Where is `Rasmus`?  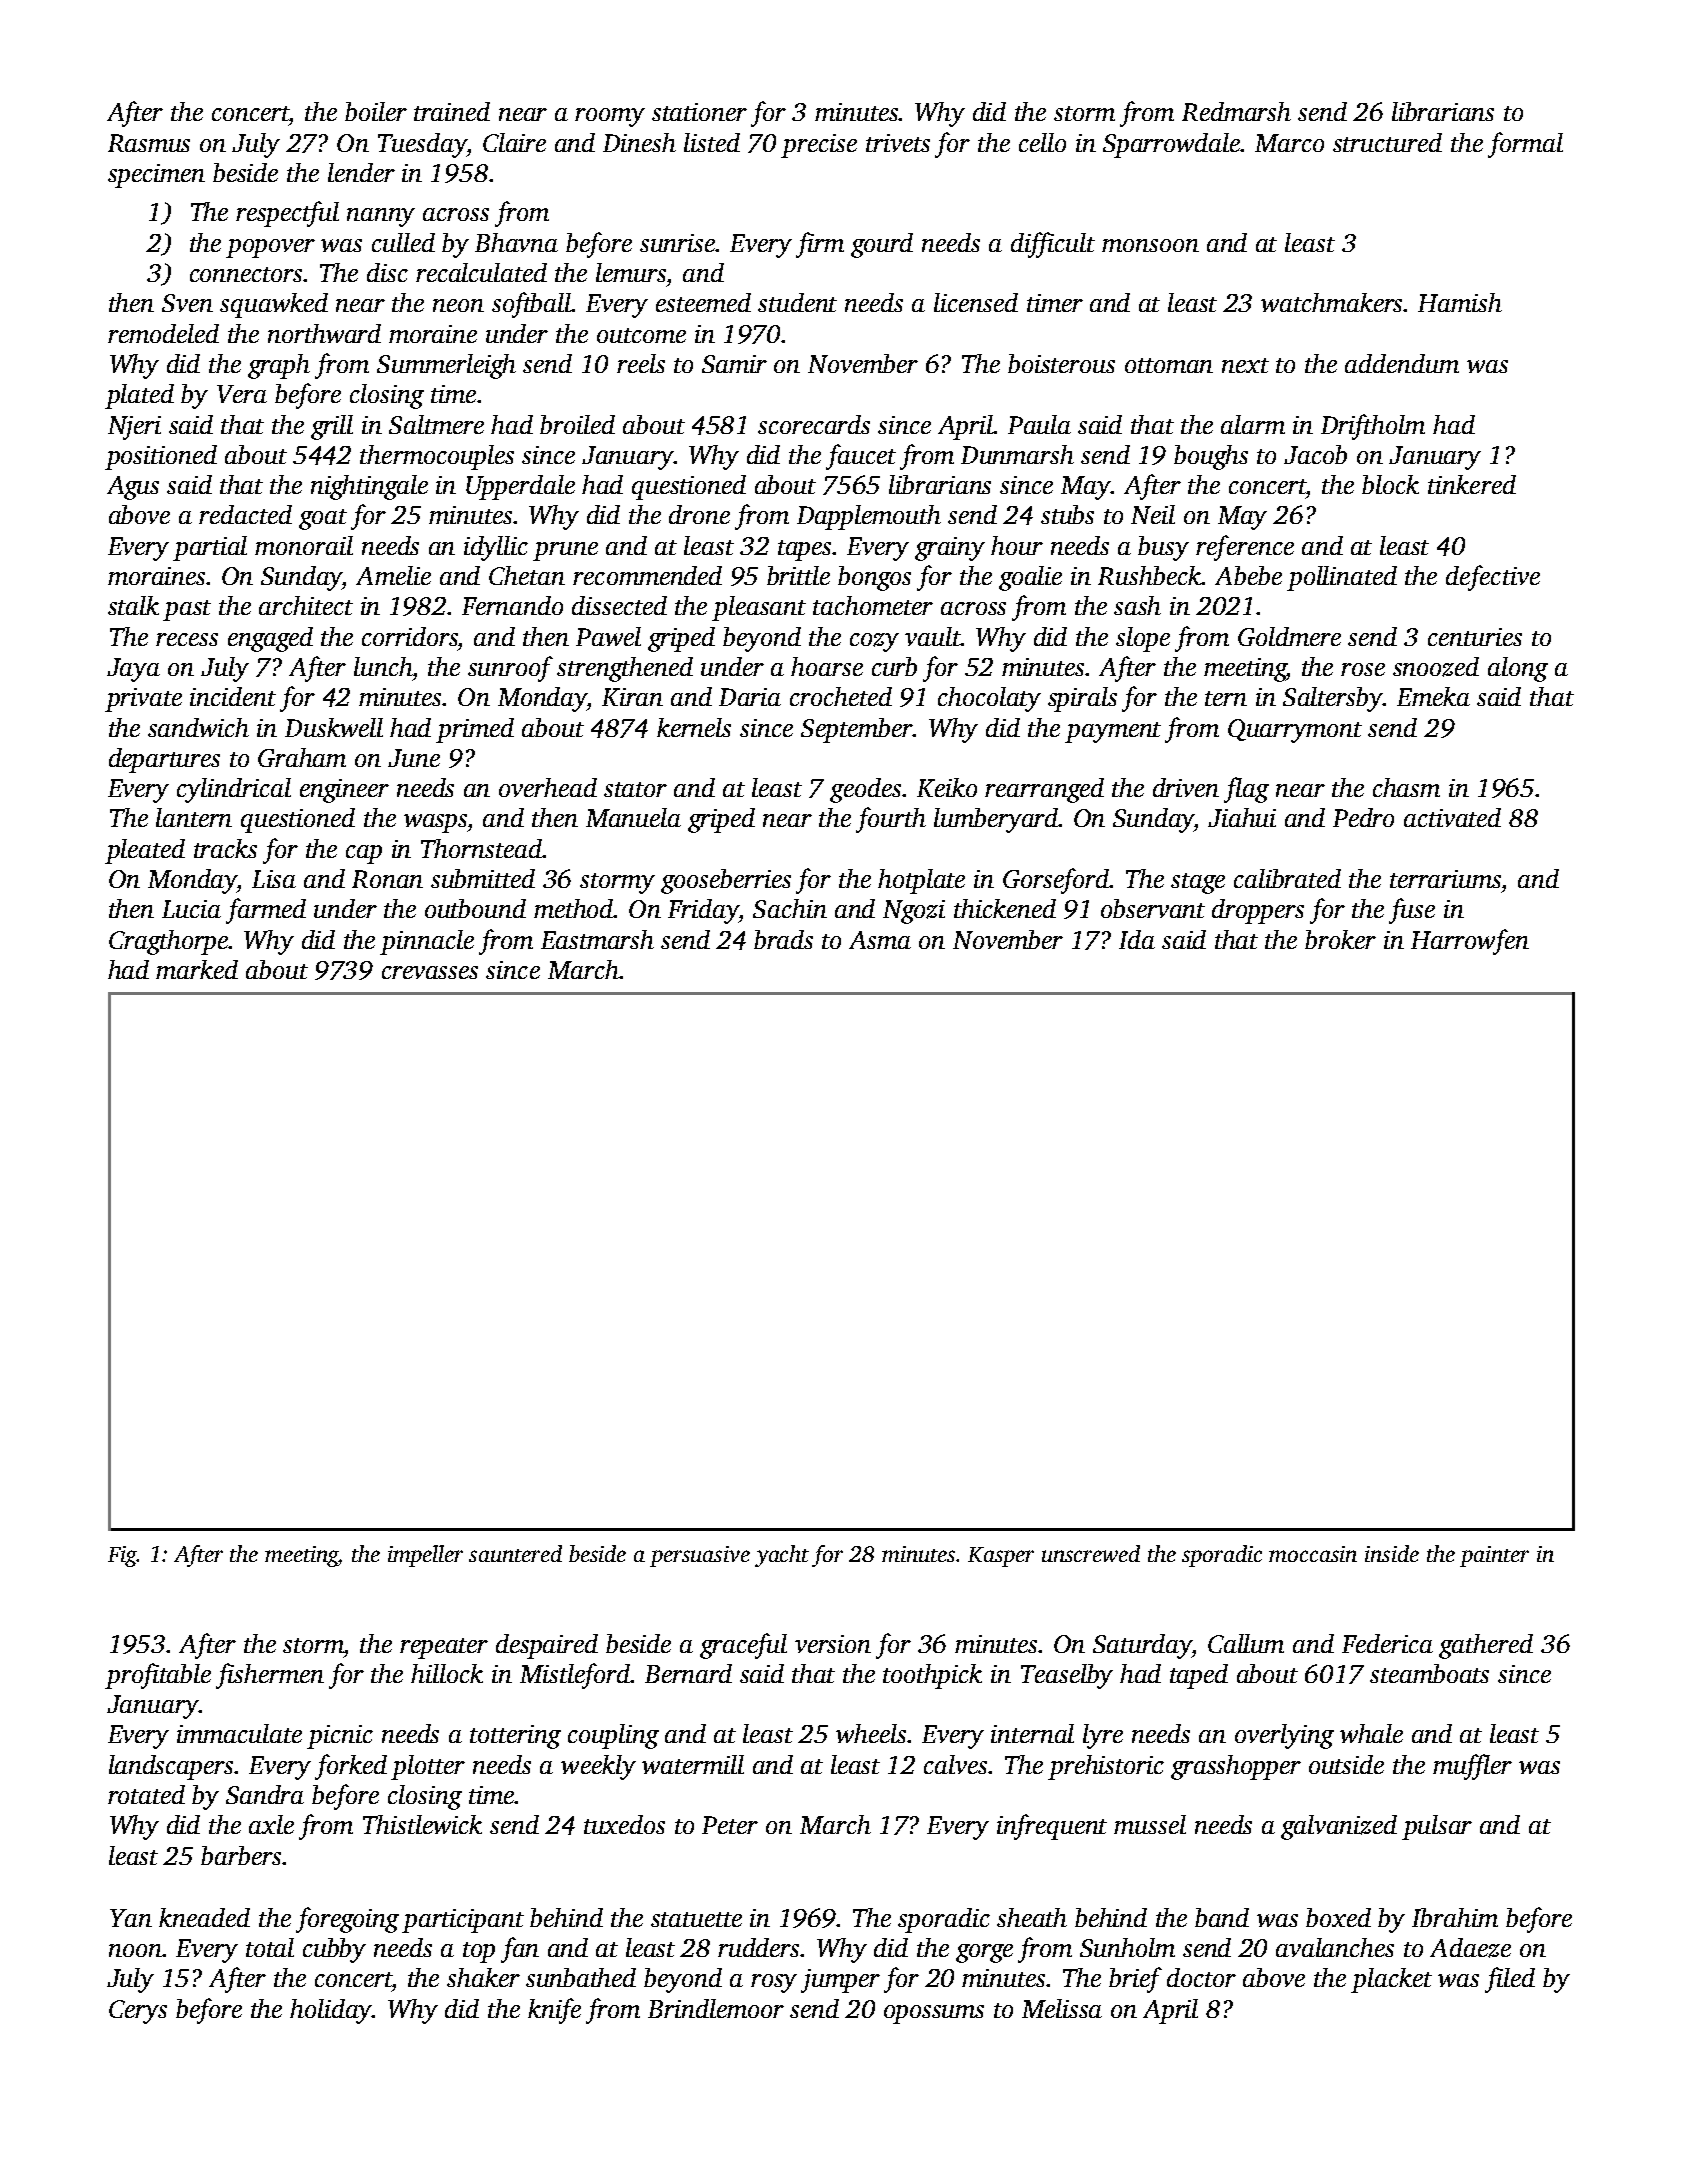 Rasmus is located at coordinates (149, 143).
